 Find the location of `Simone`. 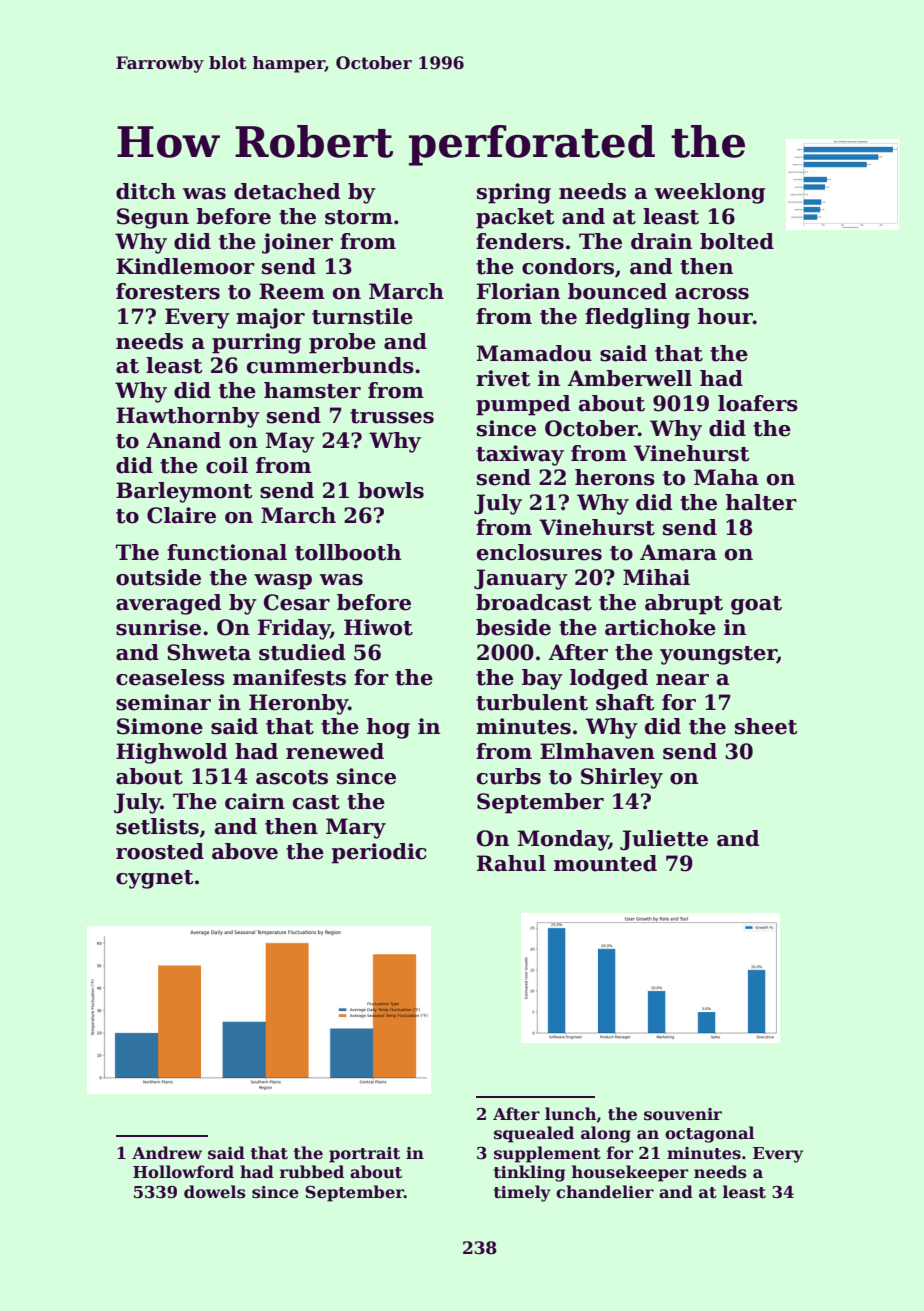

Simone is located at coordinates (160, 726).
